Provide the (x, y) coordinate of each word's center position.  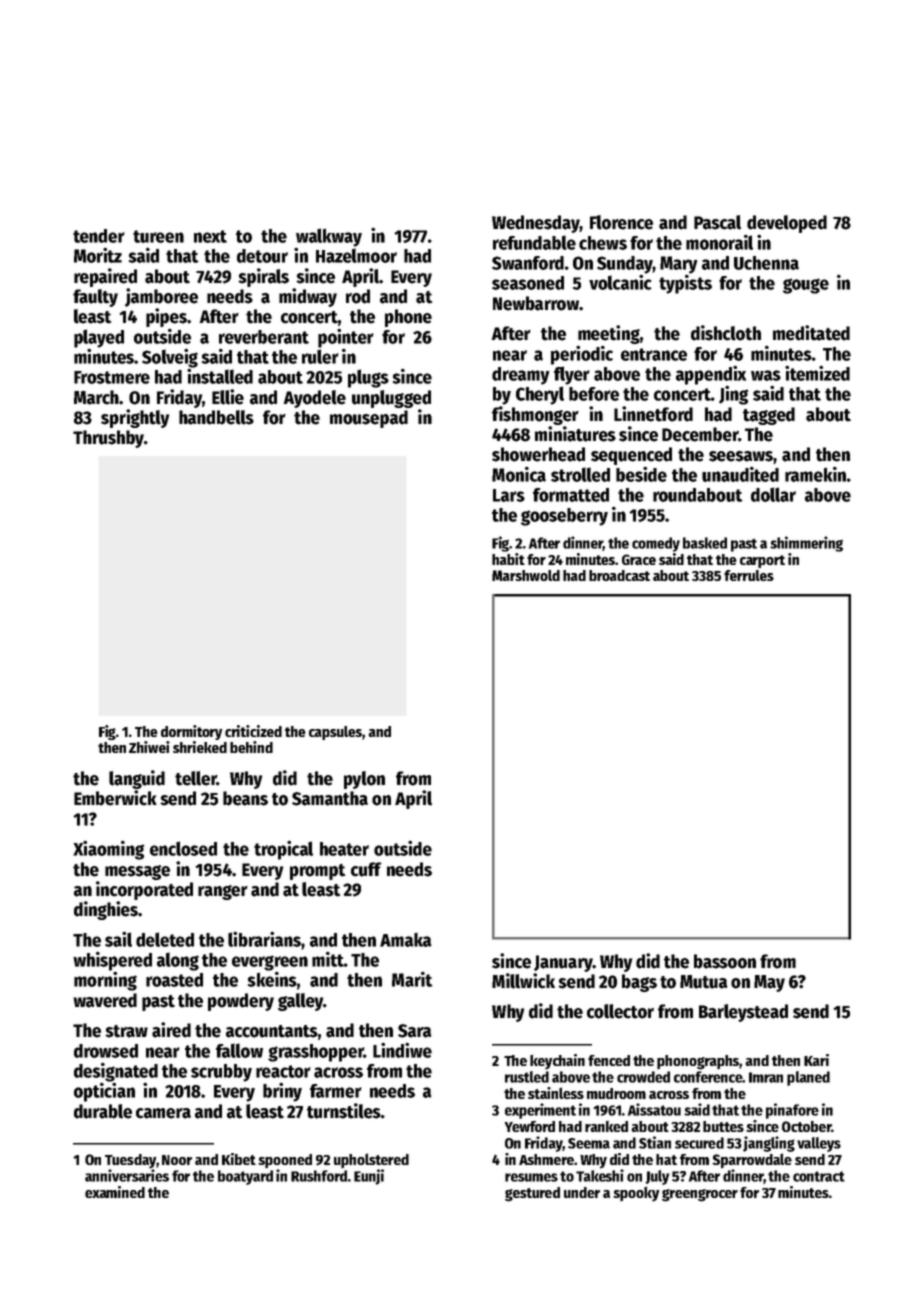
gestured (532, 1194)
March (96, 397)
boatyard (245, 1177)
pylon (364, 780)
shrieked (200, 747)
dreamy (521, 376)
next (210, 236)
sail (118, 939)
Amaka (406, 940)
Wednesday (536, 224)
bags (639, 983)
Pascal (717, 222)
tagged (769, 416)
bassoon (725, 961)
